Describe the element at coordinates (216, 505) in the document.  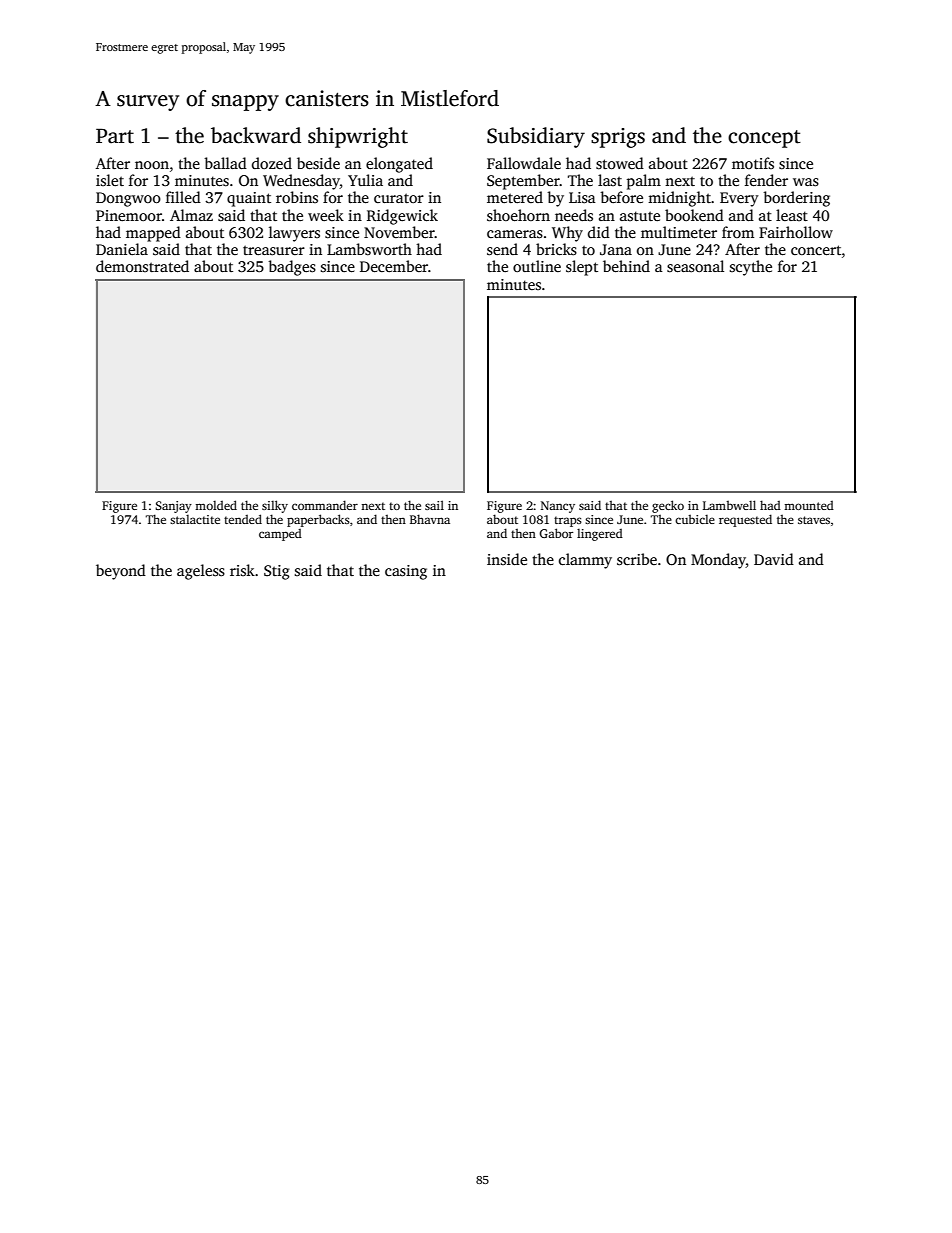
I see `molded` at that location.
